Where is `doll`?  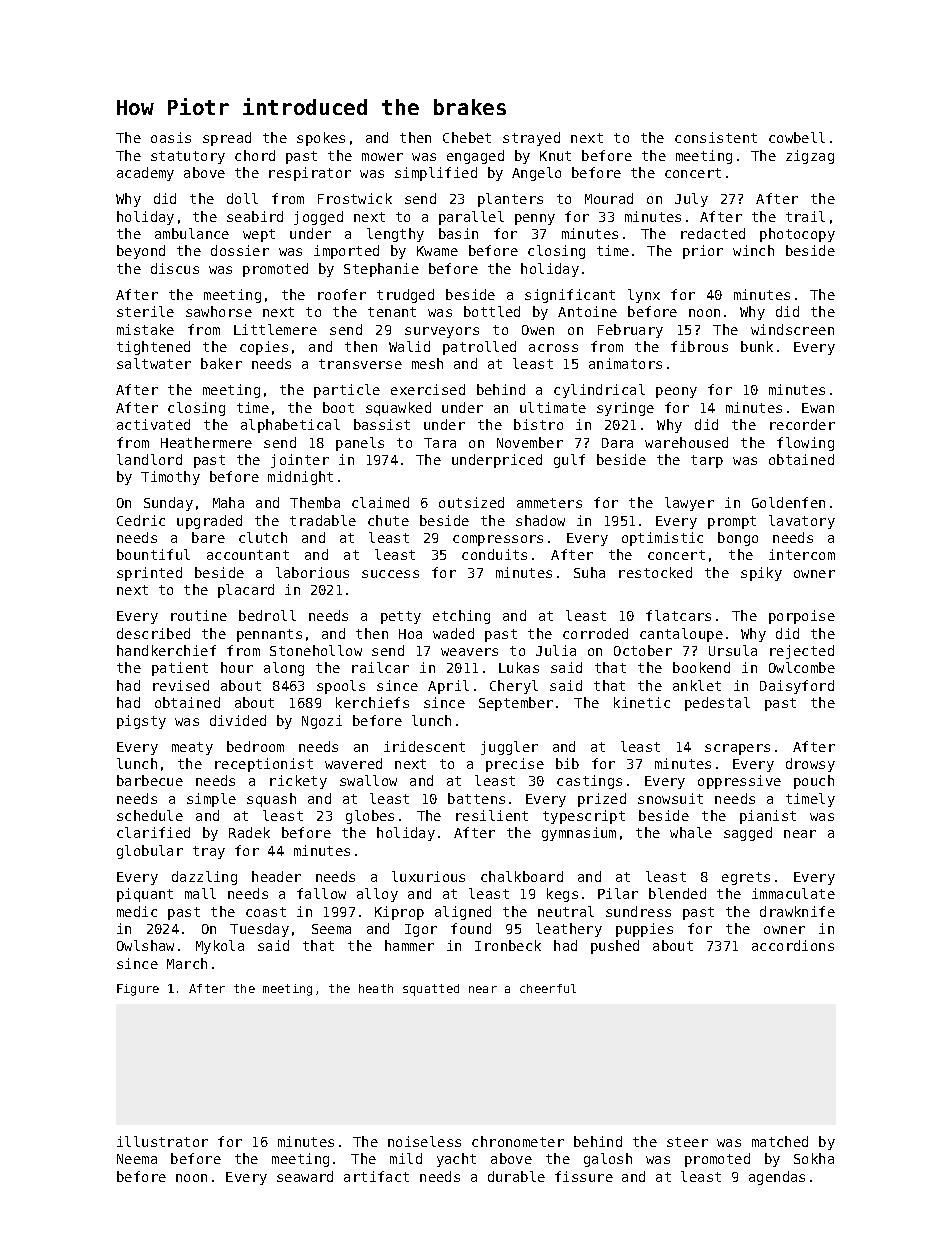 doll is located at coordinates (242, 198).
